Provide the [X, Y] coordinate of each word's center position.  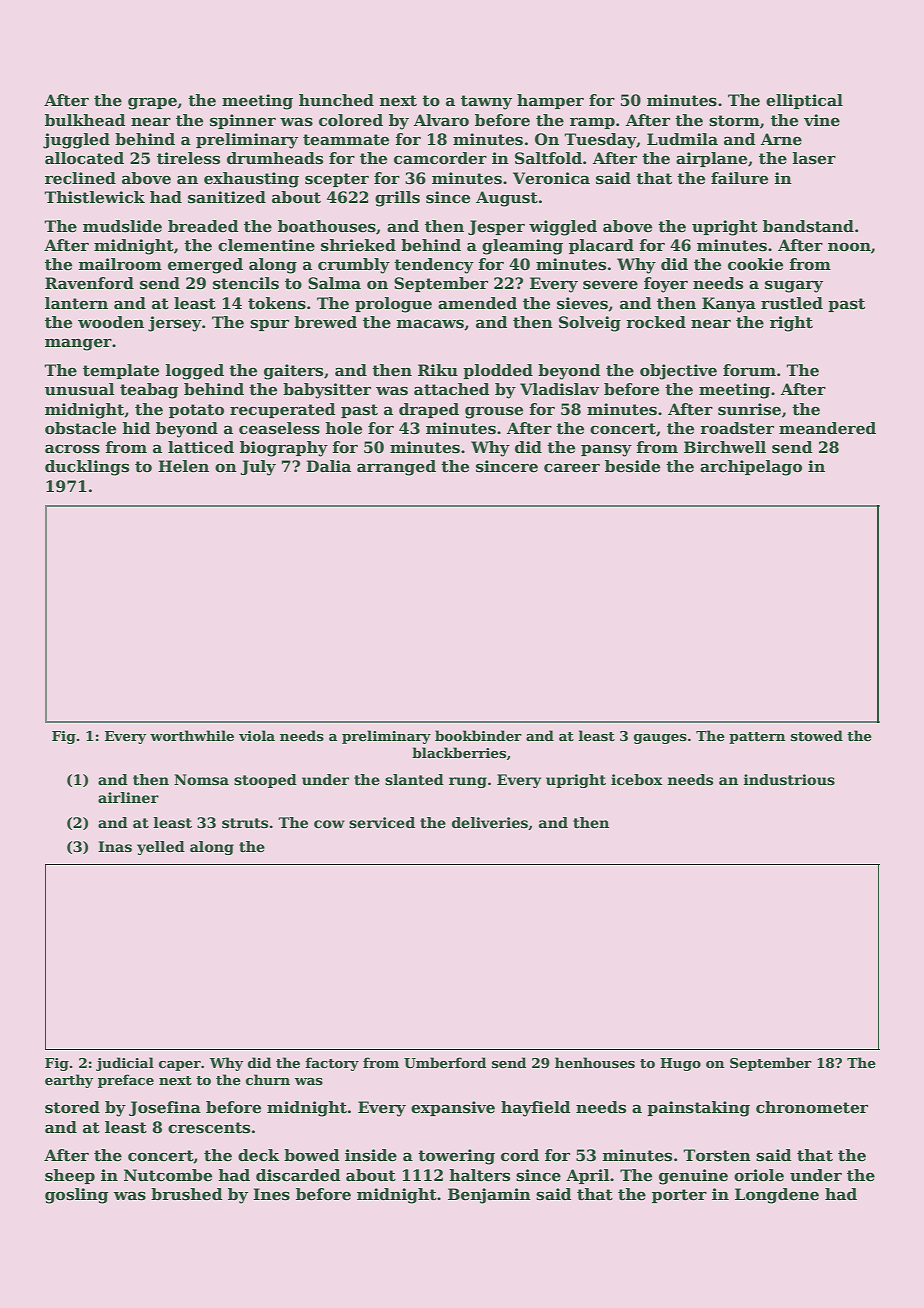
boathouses [327, 226]
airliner [128, 797]
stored [72, 1107]
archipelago [751, 468]
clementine [266, 245]
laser [814, 158]
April [588, 1176]
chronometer [812, 1107]
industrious [789, 779]
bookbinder [478, 735]
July [258, 468]
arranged [396, 468]
